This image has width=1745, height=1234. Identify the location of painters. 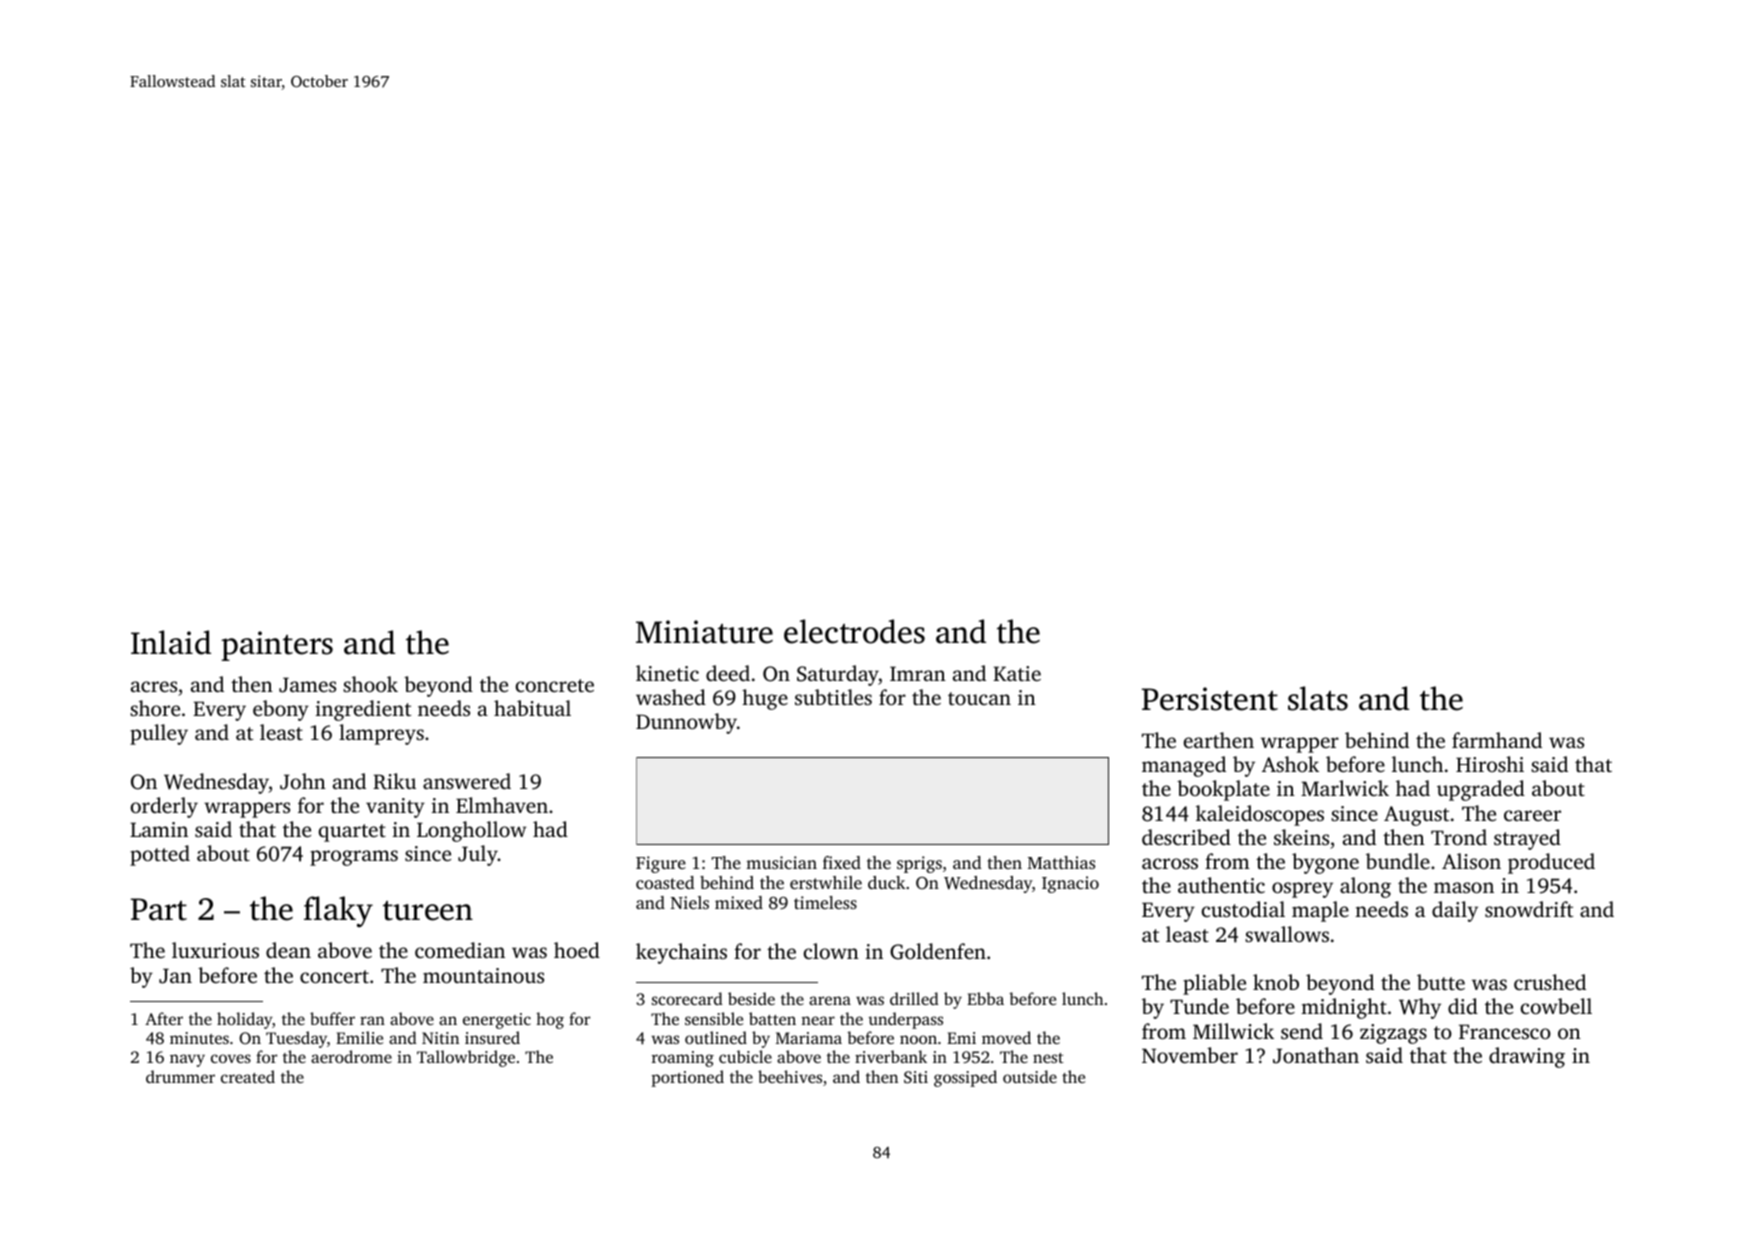
(277, 646).
